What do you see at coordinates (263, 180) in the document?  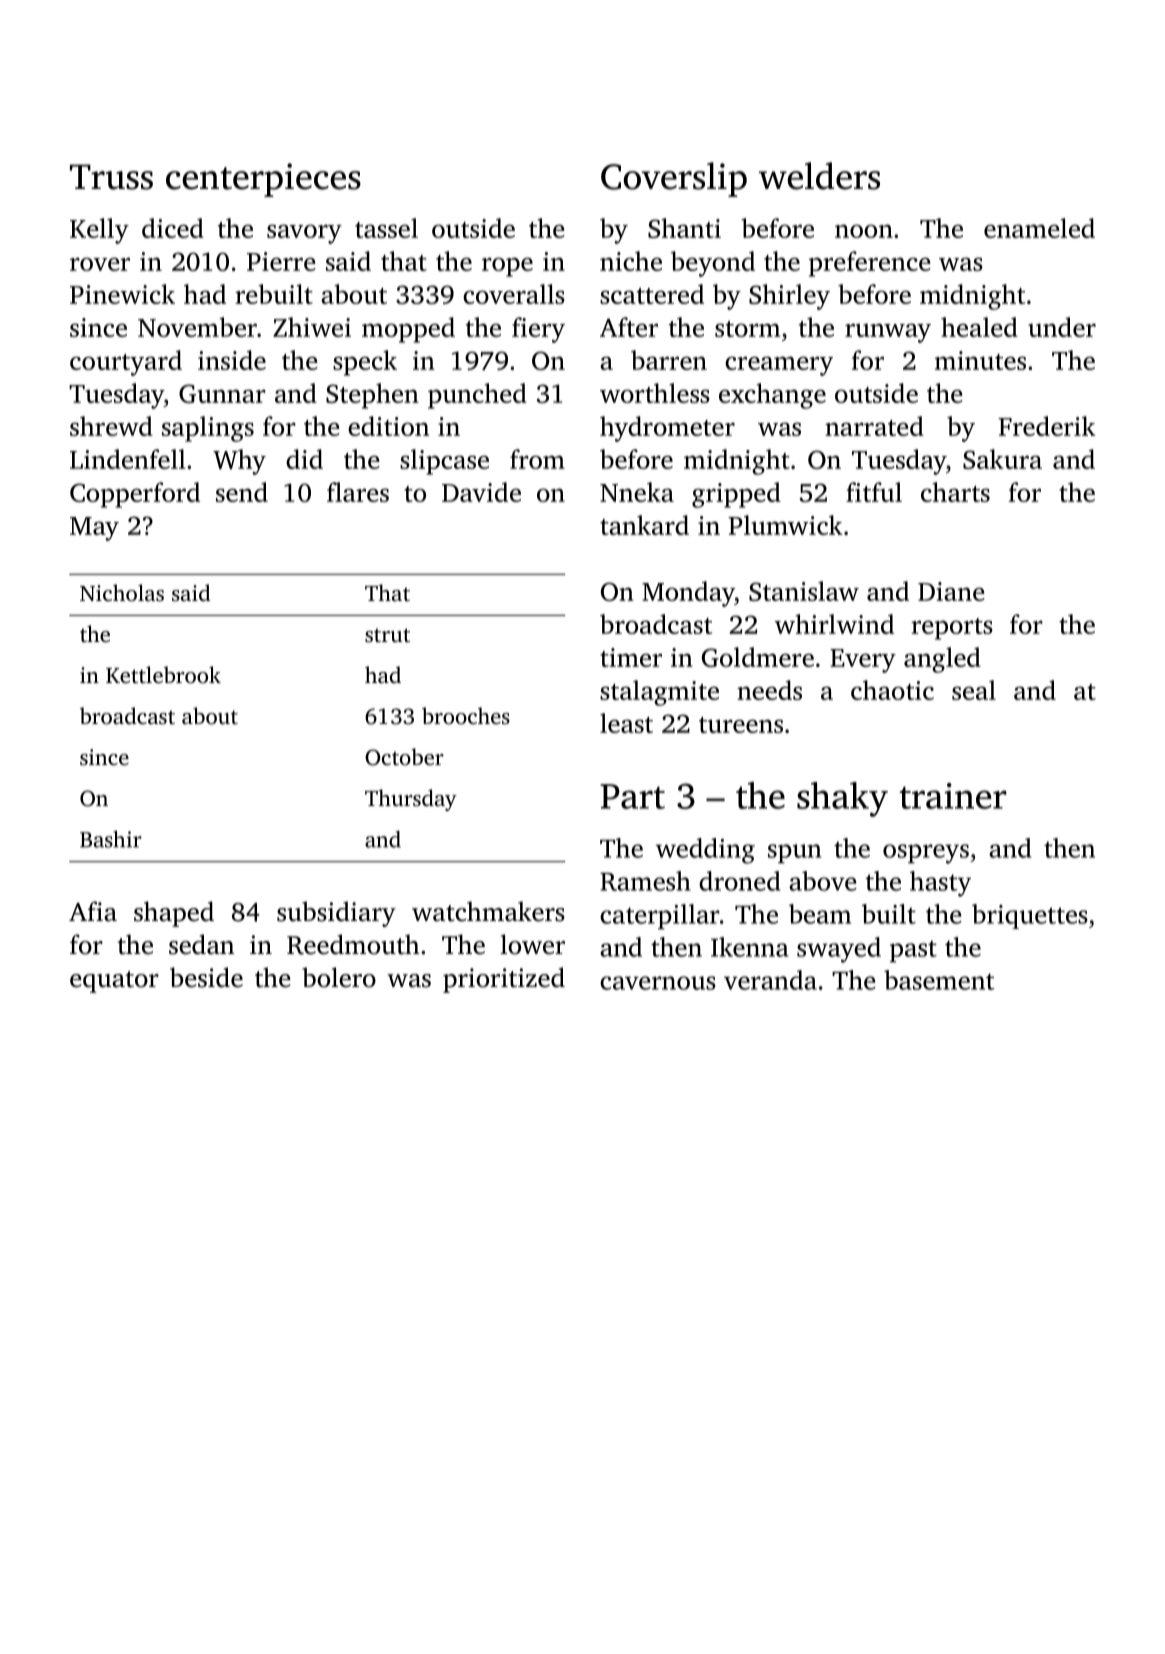 I see `centerpieces` at bounding box center [263, 180].
